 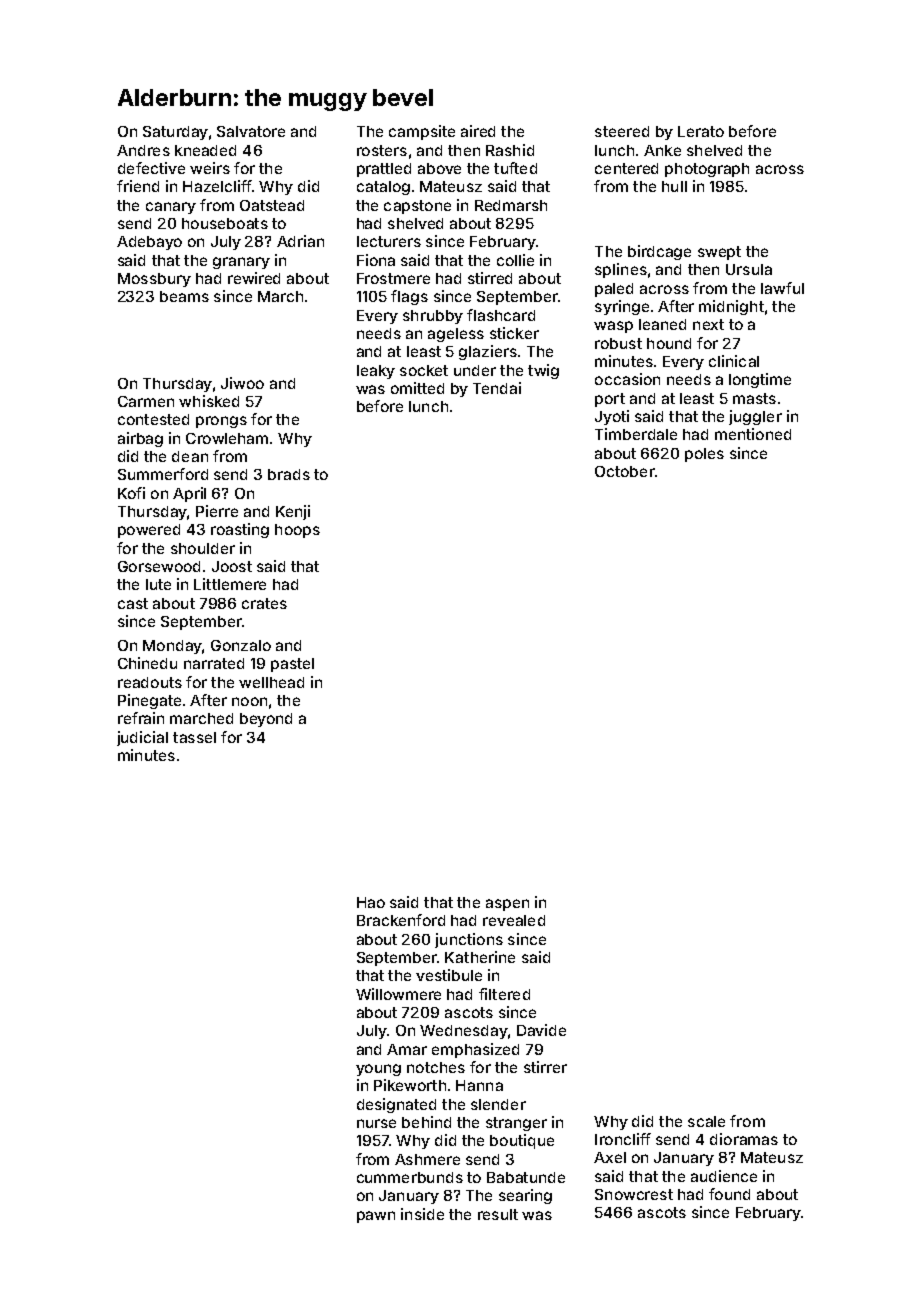 What do you see at coordinates (371, 902) in the document?
I see `Hao` at bounding box center [371, 902].
